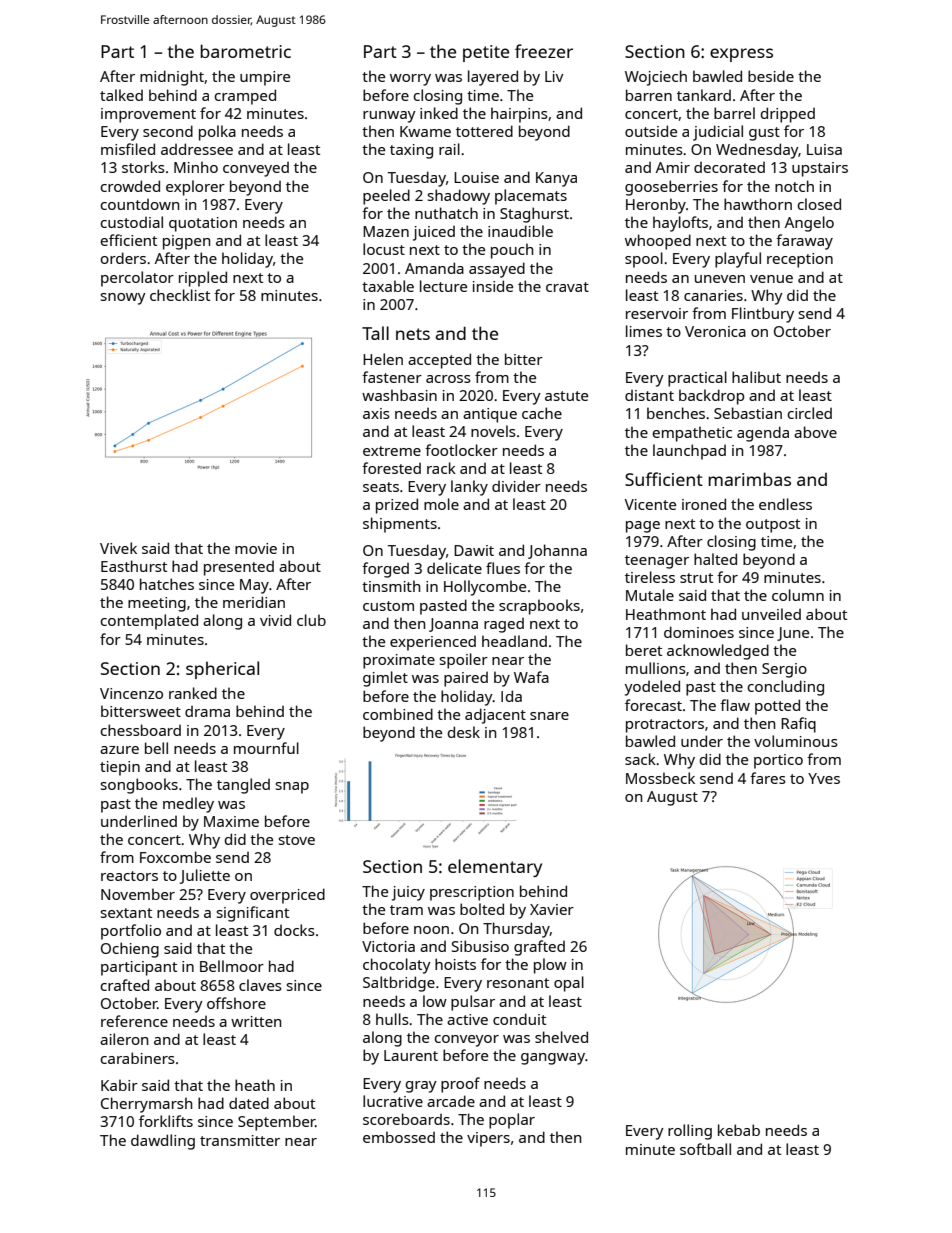 The image size is (952, 1233). What do you see at coordinates (222, 670) in the screenshot?
I see `spherical` at bounding box center [222, 670].
